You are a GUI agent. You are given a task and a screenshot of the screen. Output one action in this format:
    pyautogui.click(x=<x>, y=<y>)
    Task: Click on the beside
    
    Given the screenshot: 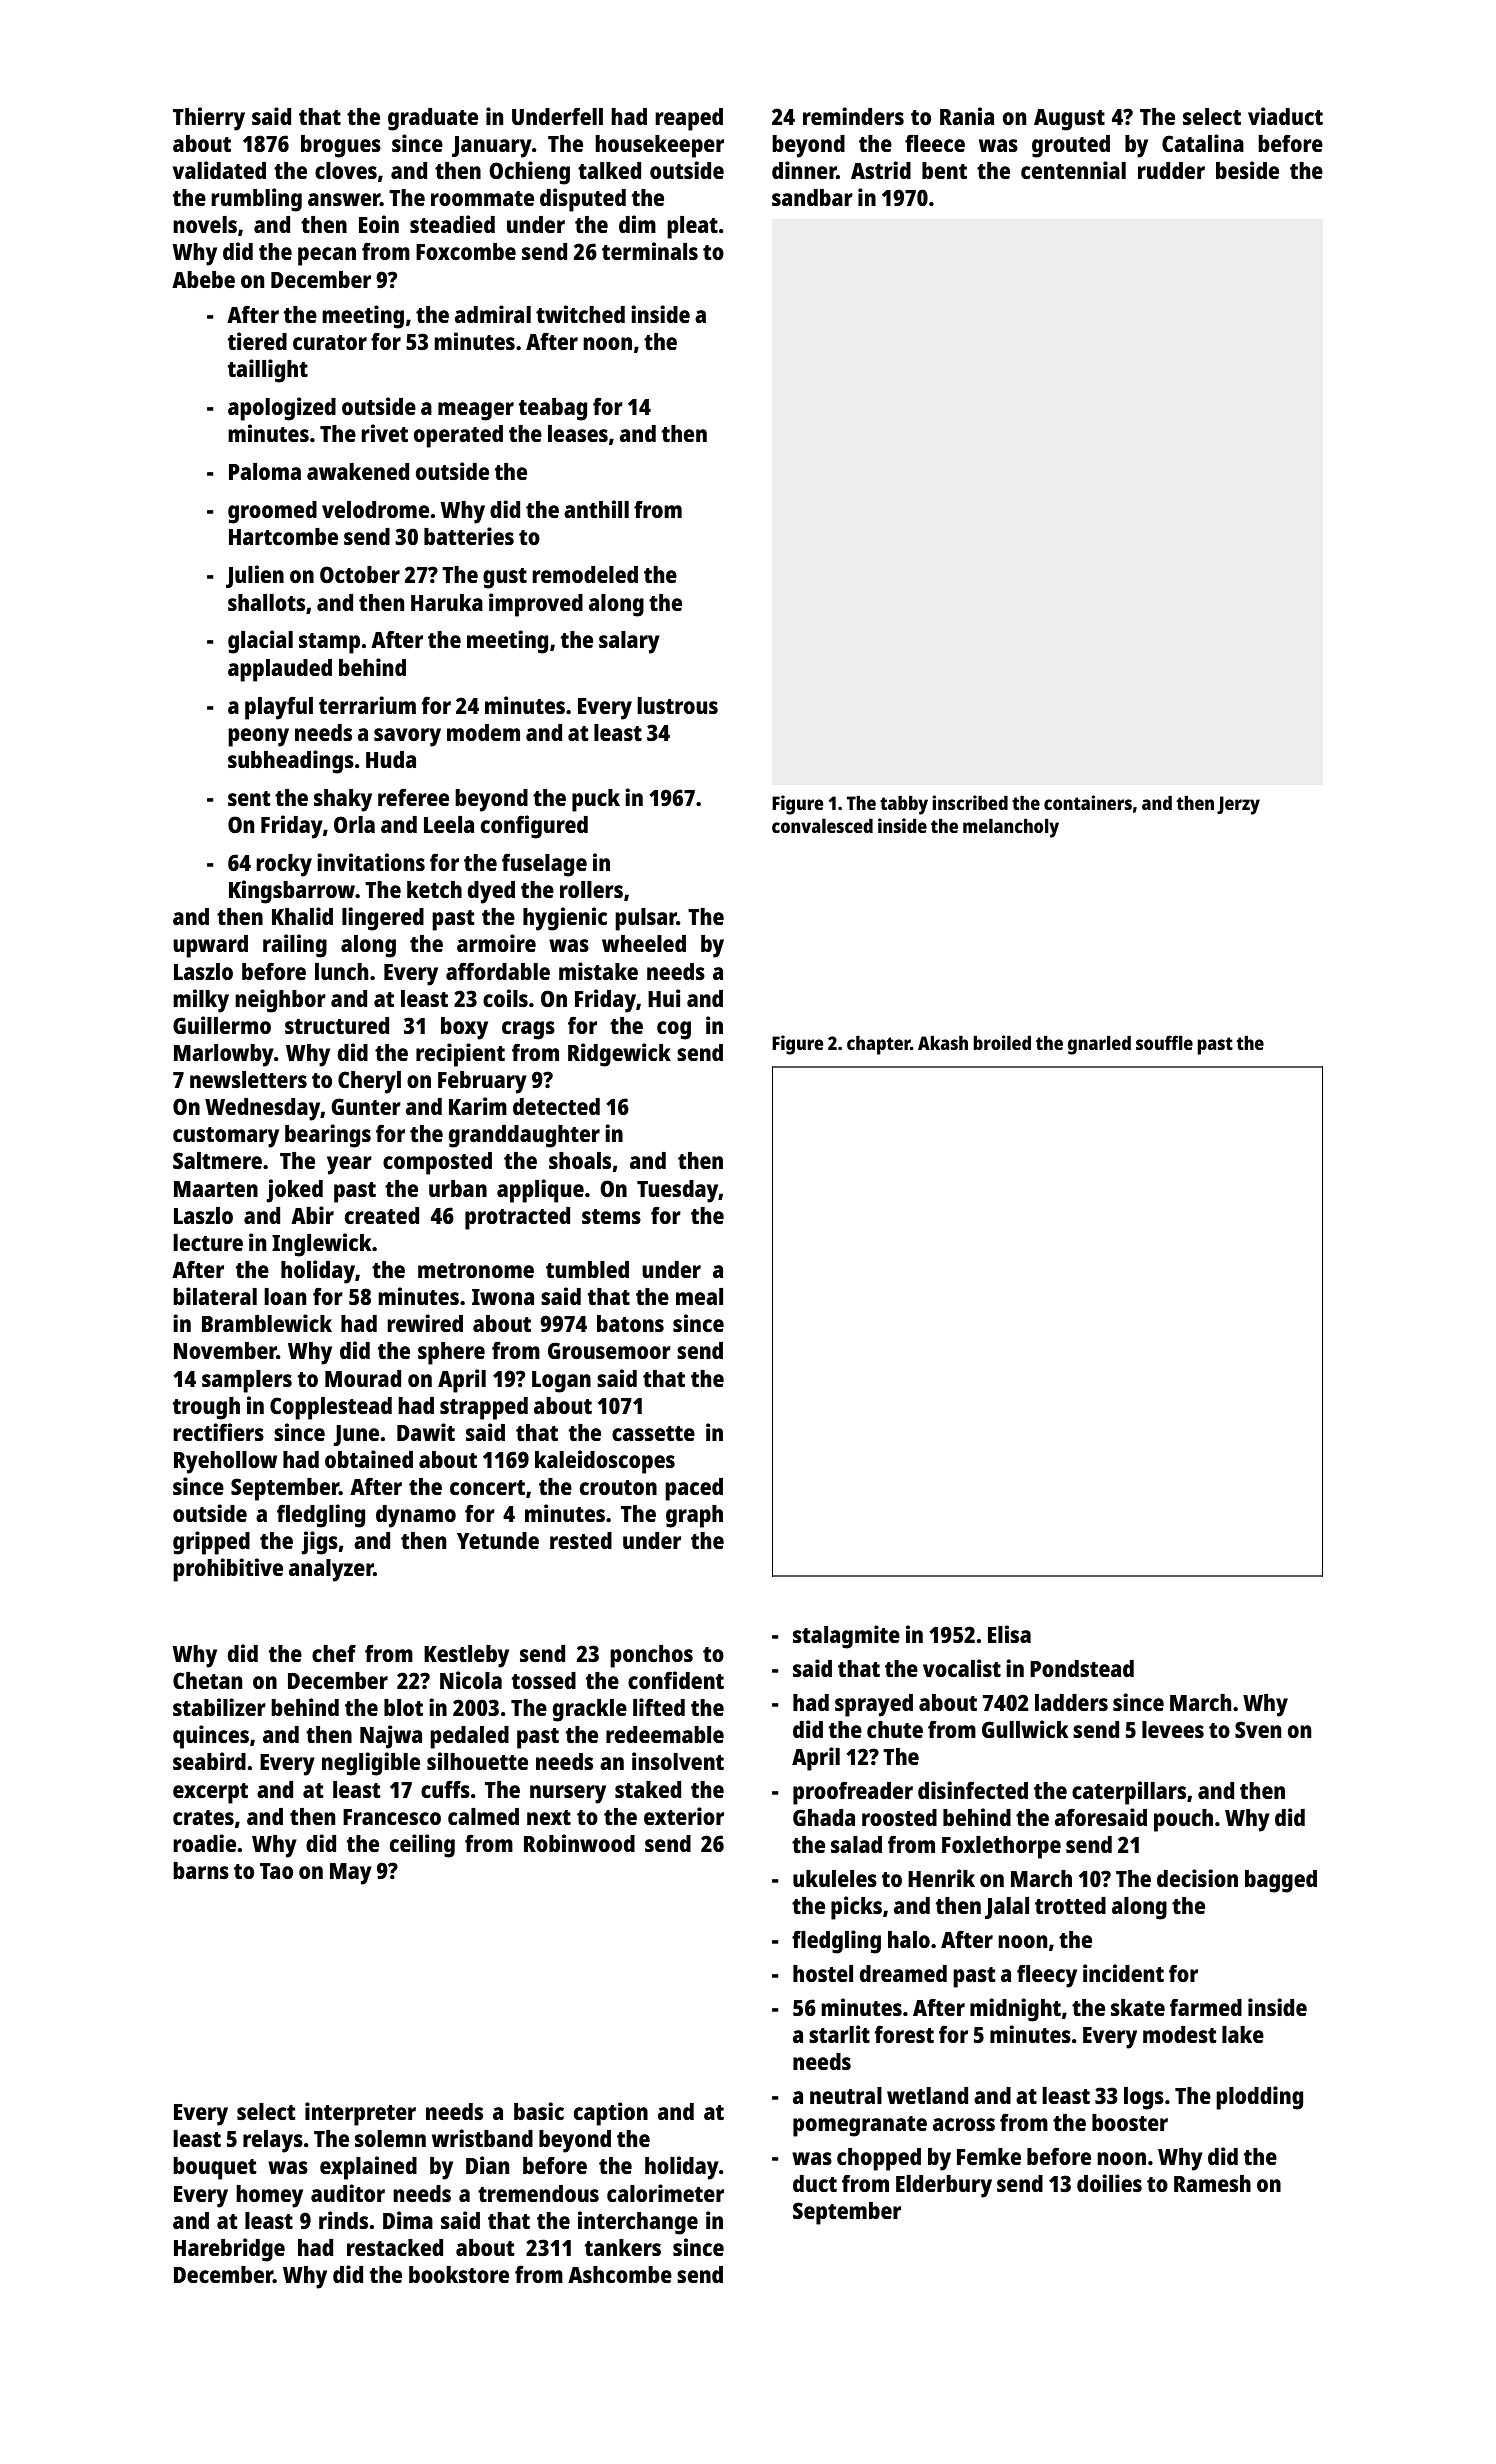 What is the action you would take?
    pyautogui.click(x=1247, y=170)
